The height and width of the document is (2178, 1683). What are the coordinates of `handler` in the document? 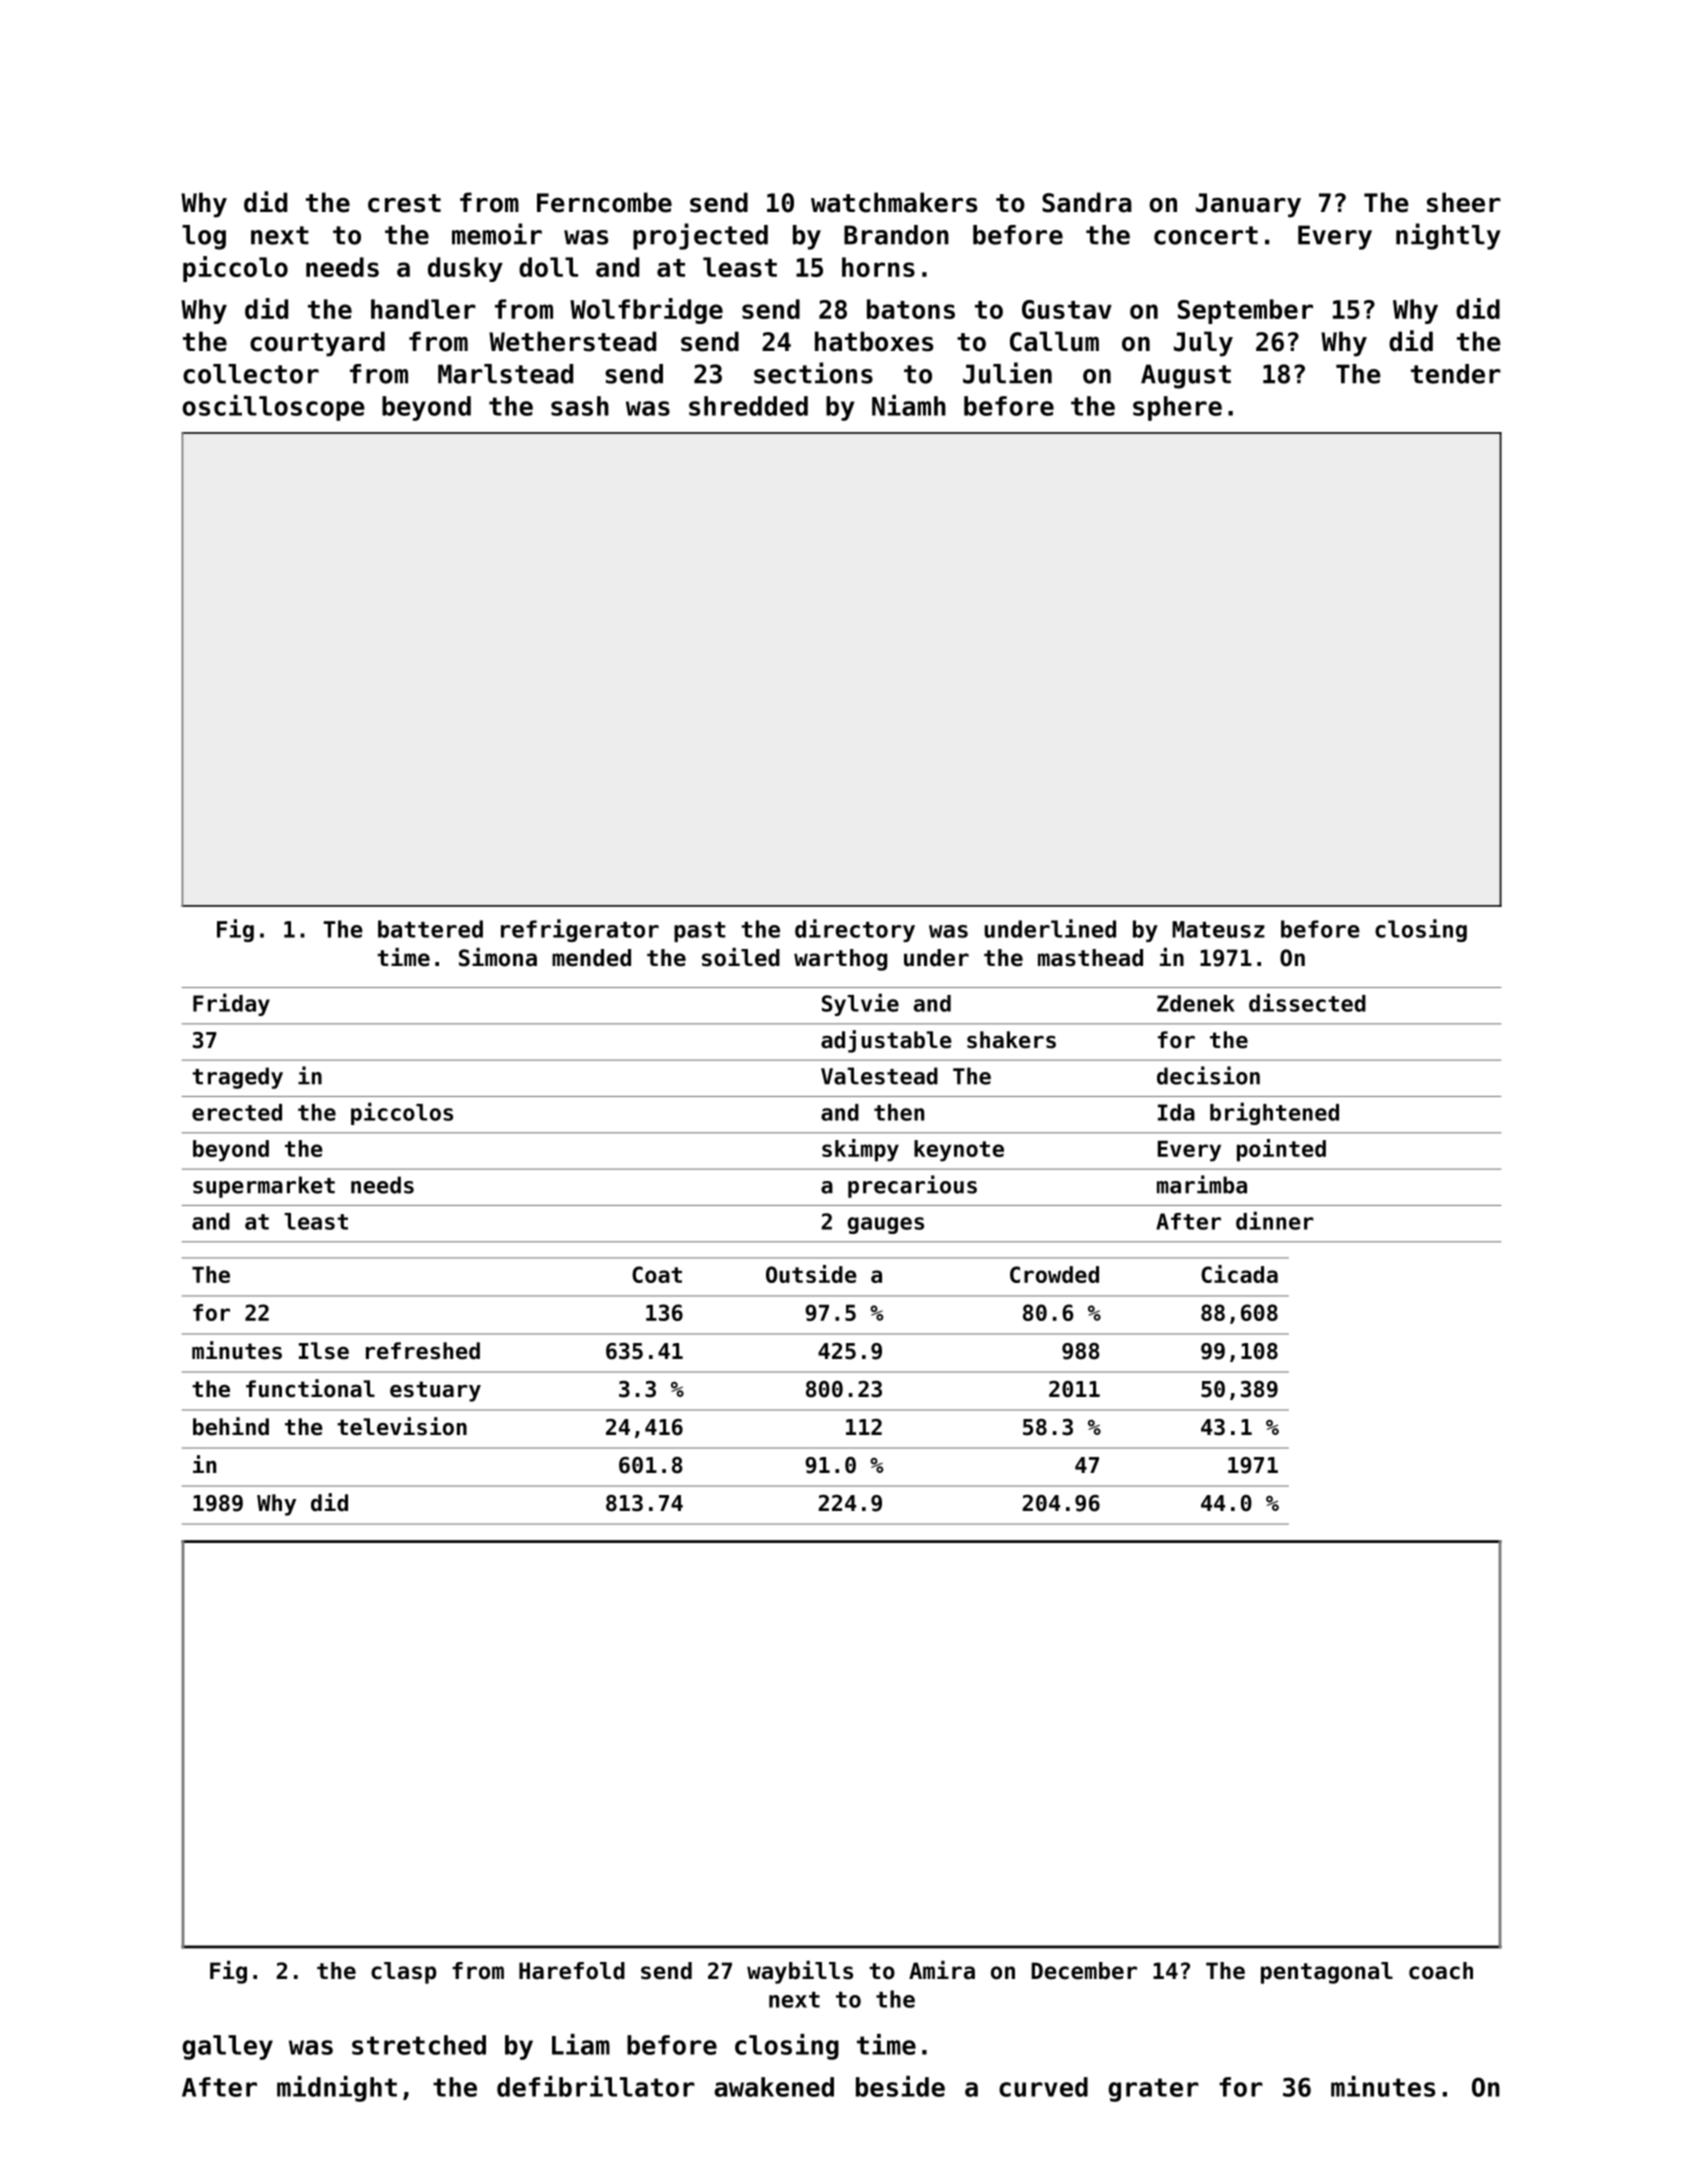 It's located at (423, 309).
